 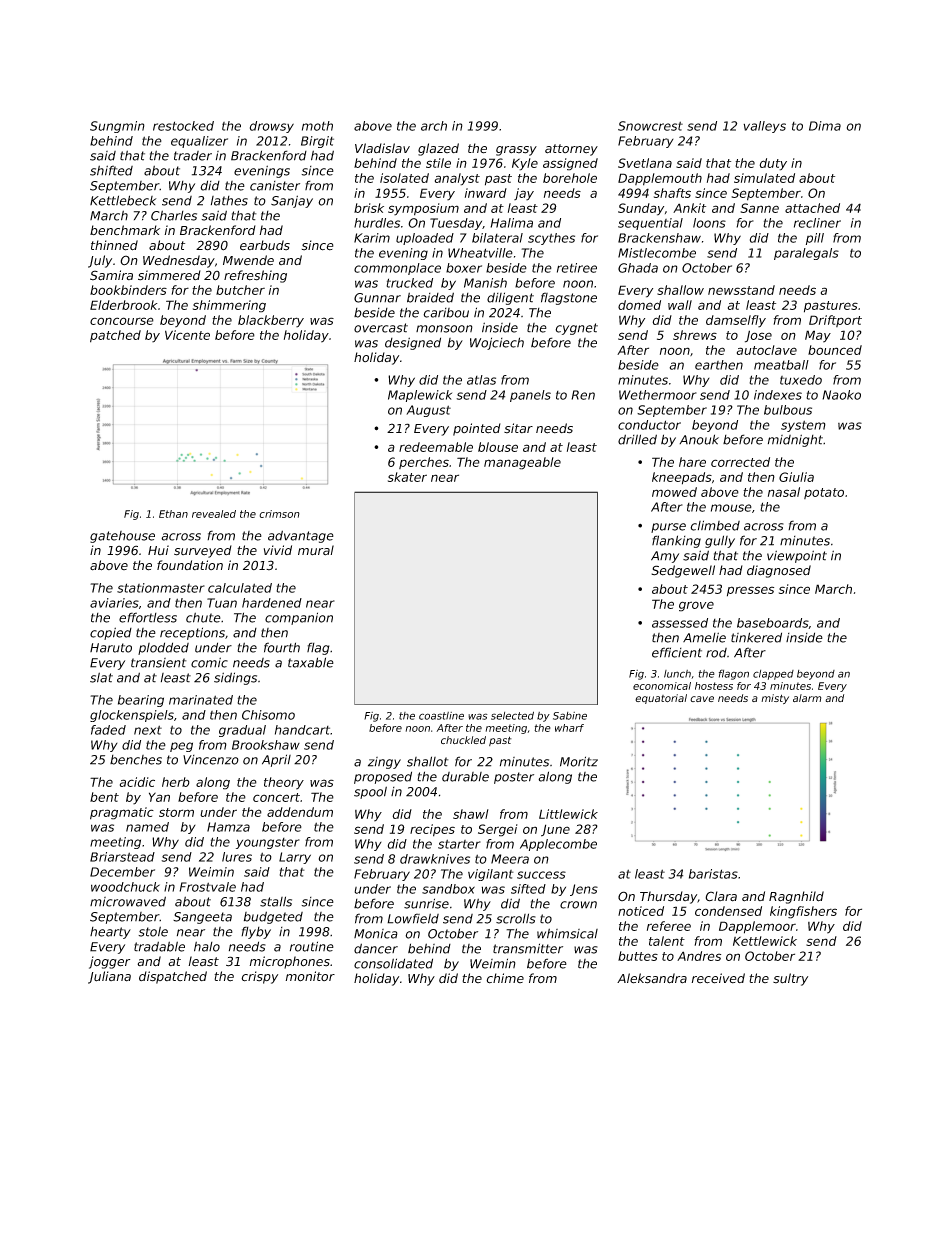 What do you see at coordinates (183, 126) in the page?
I see `restocked` at bounding box center [183, 126].
